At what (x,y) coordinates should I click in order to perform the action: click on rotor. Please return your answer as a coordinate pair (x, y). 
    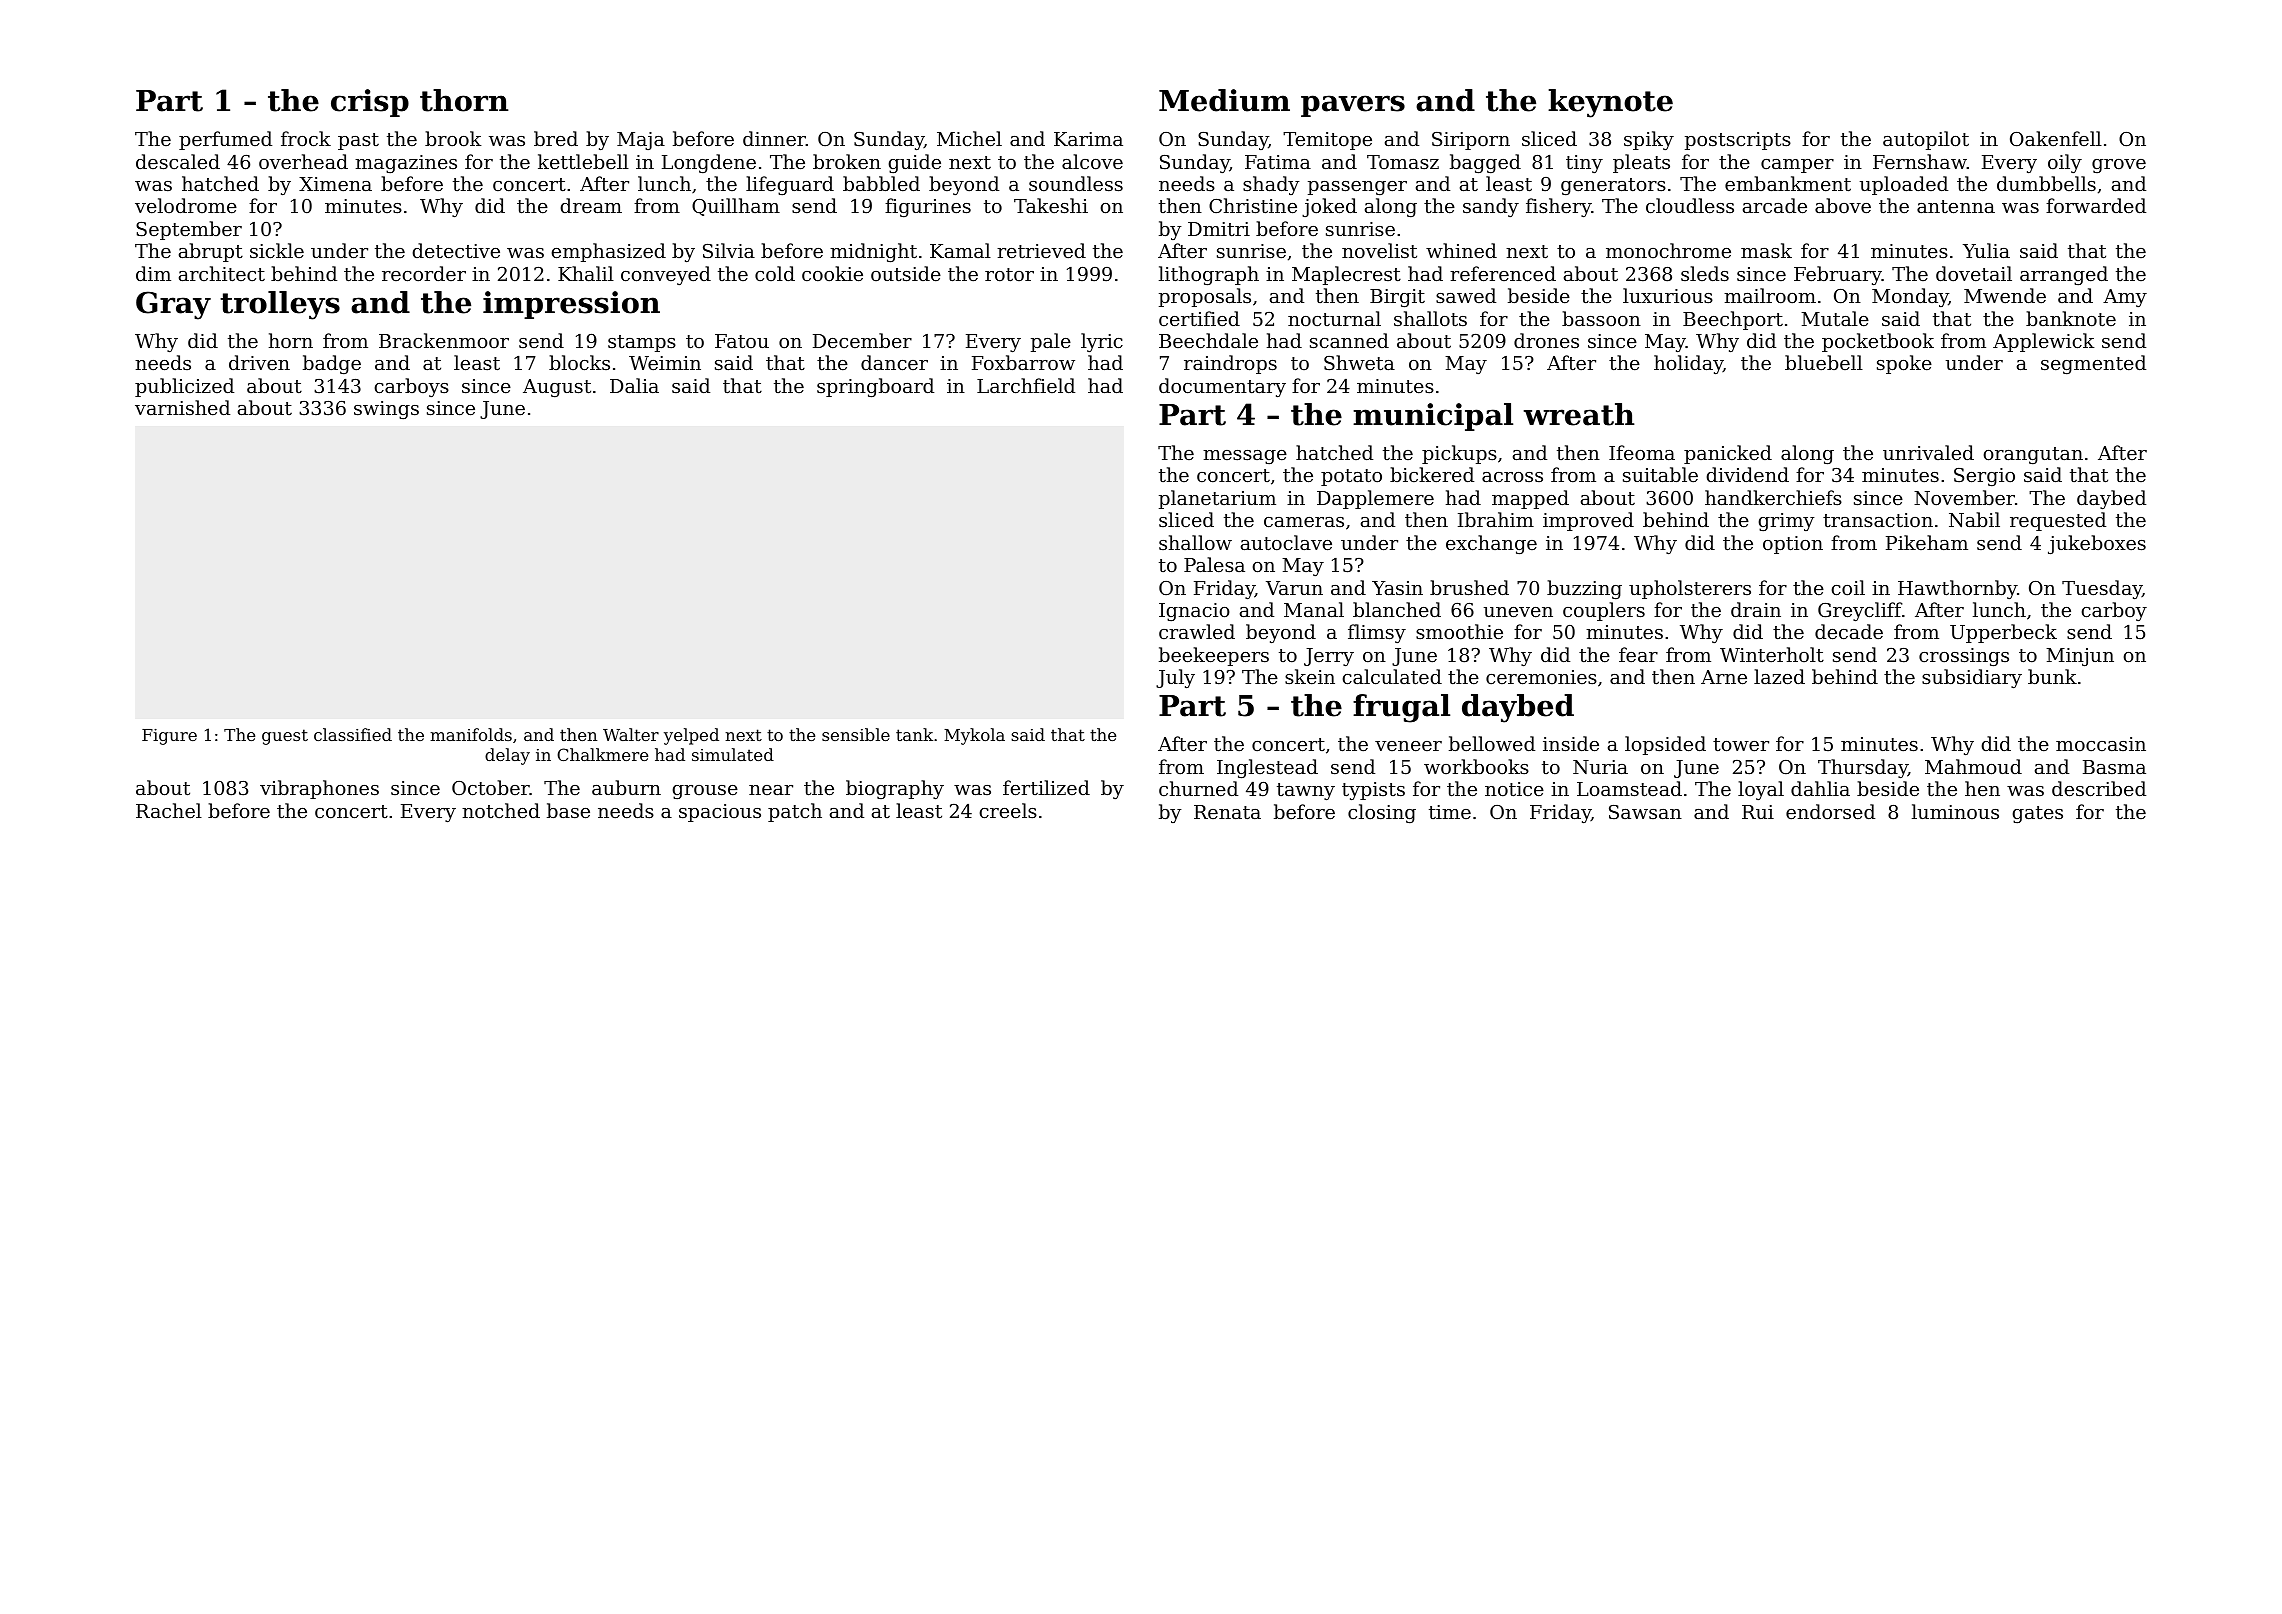
    Looking at the image, I should click on (1009, 274).
